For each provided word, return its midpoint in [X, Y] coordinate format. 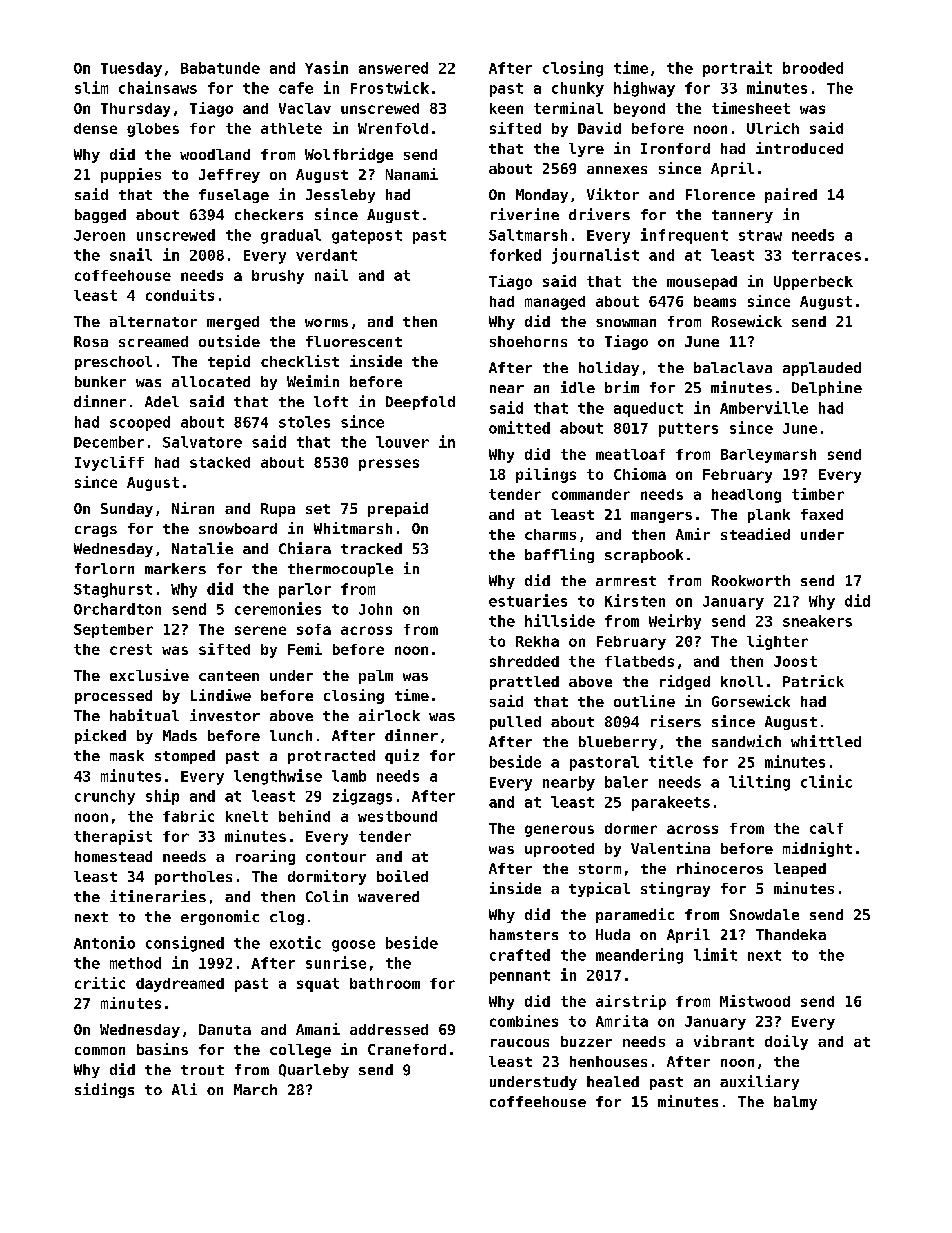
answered [393, 68]
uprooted [559, 850]
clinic [826, 781]
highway [644, 89]
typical [599, 889]
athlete [291, 128]
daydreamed [180, 985]
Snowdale [764, 914]
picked [100, 736]
